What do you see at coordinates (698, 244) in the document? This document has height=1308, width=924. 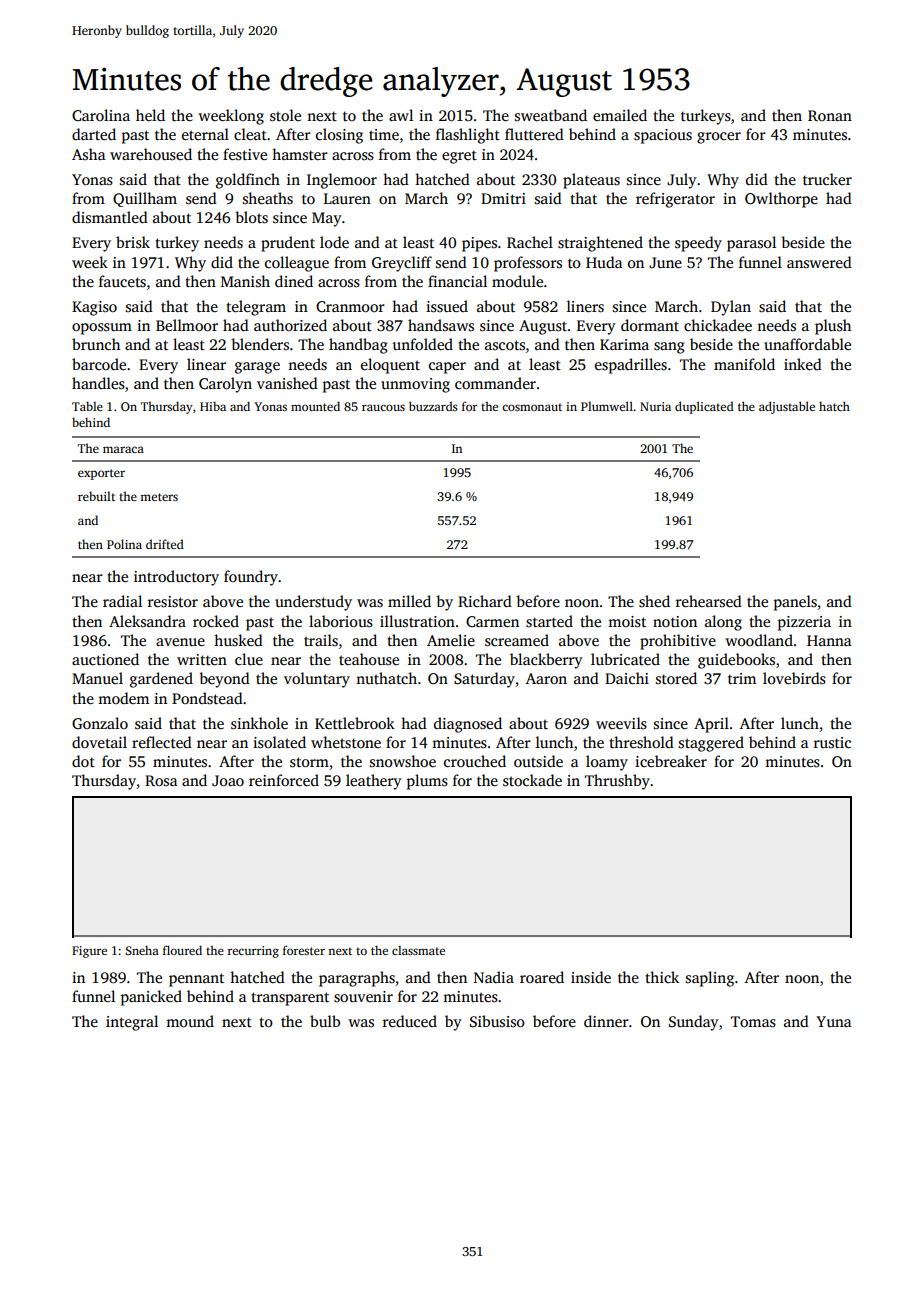 I see `speedy` at bounding box center [698, 244].
